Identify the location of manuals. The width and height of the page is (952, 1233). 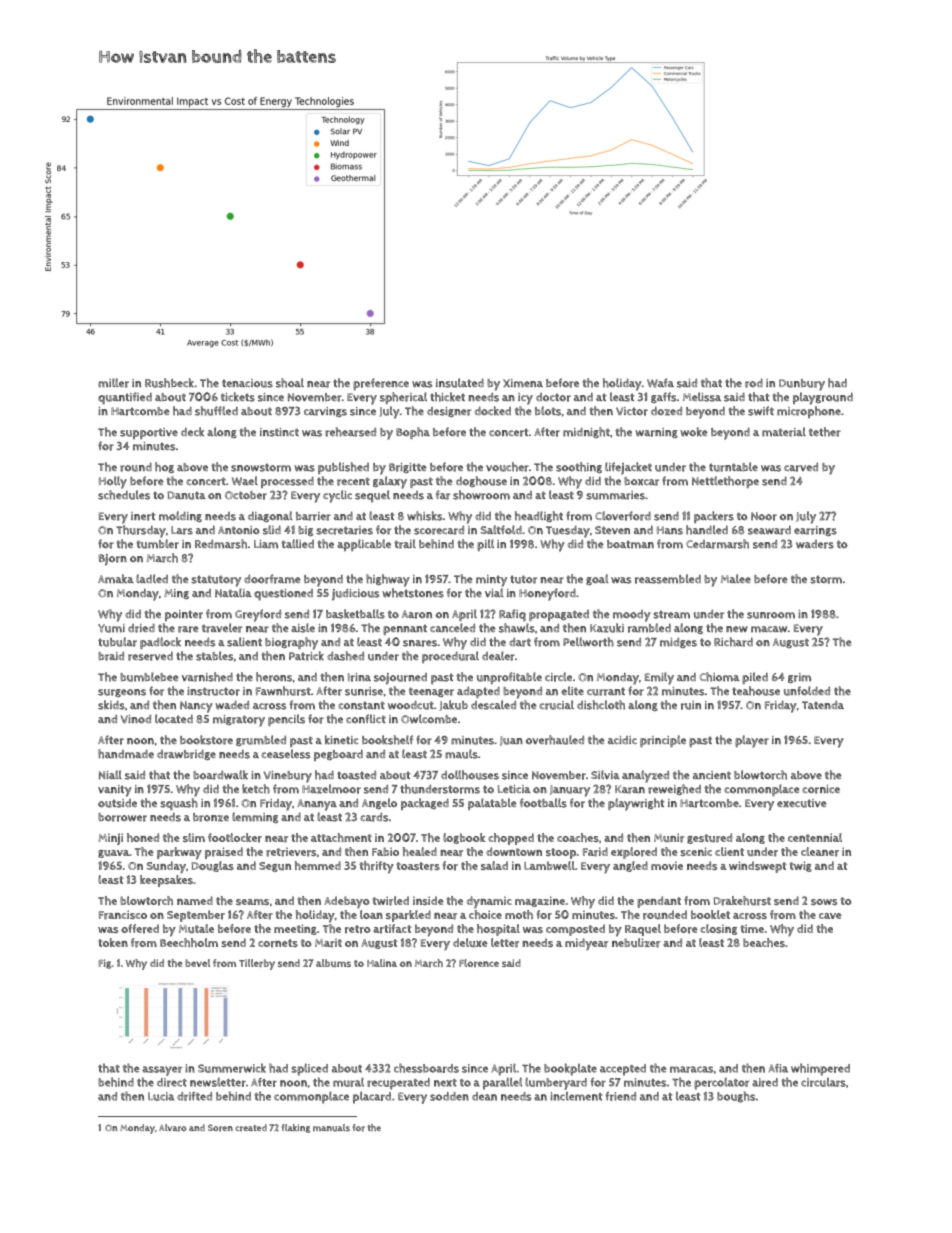
(331, 1128).
